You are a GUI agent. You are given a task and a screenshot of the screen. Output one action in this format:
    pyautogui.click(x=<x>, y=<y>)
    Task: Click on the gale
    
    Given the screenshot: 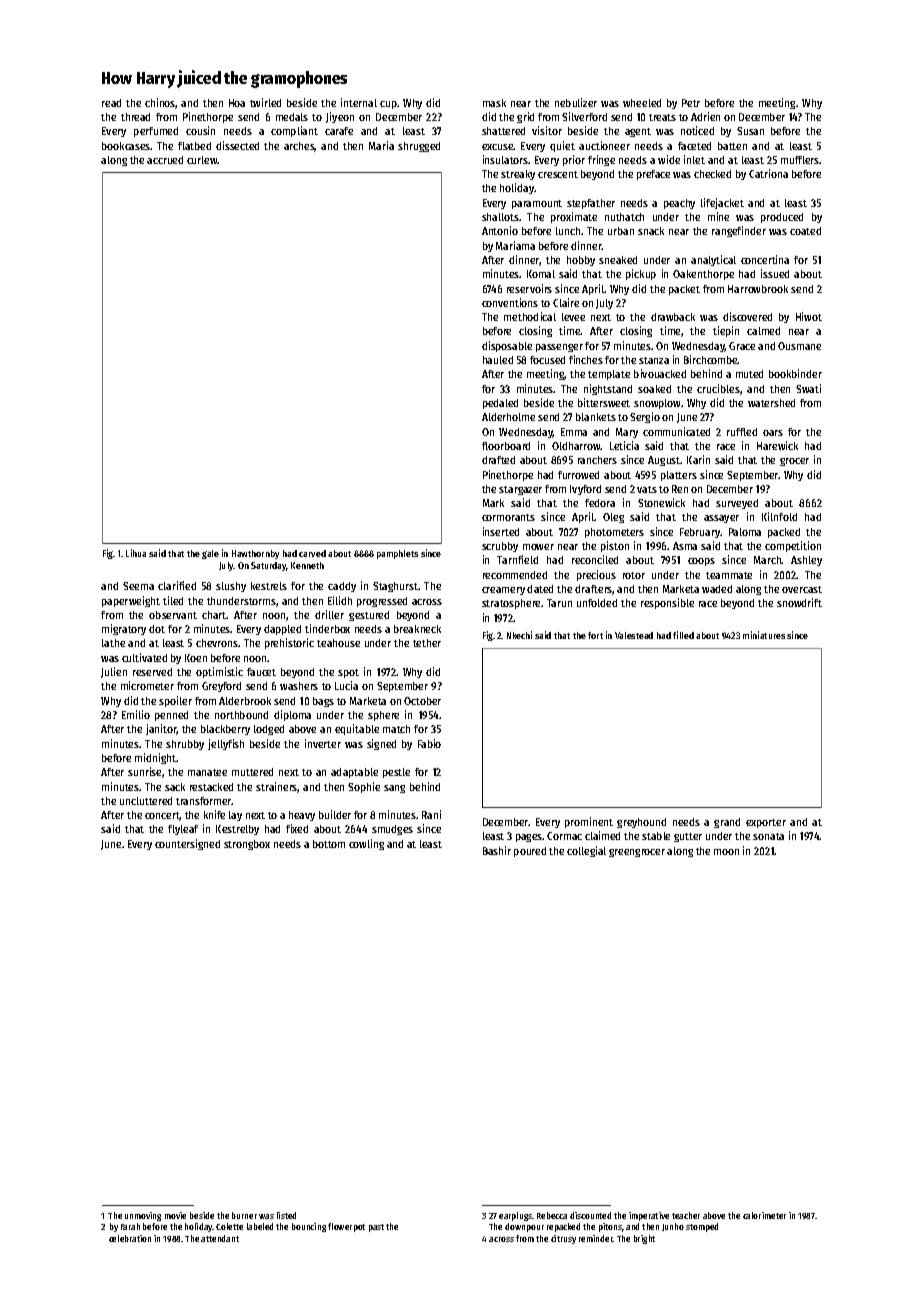 What is the action you would take?
    pyautogui.click(x=210, y=554)
